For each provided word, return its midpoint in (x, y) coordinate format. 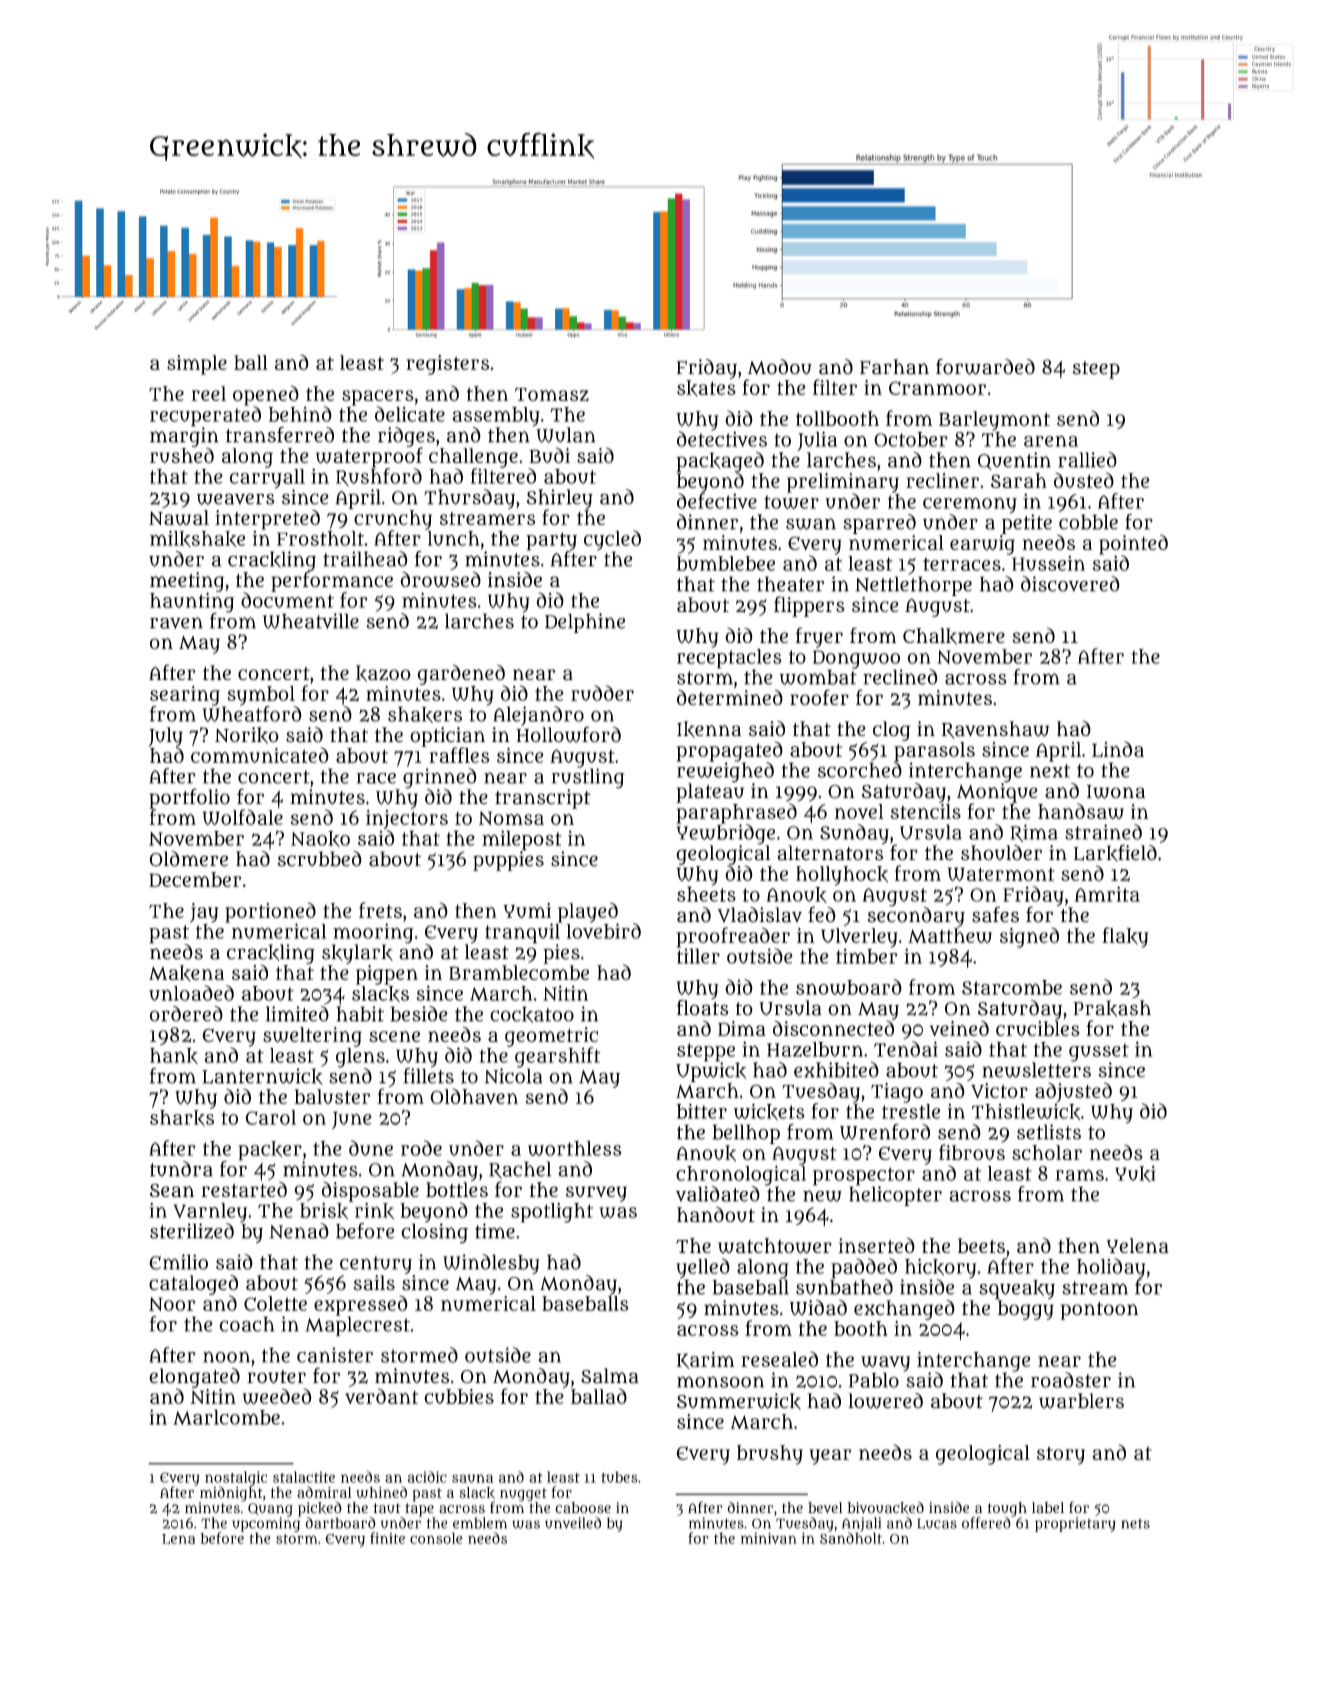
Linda (1118, 749)
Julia (817, 441)
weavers (236, 499)
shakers (425, 714)
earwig (982, 545)
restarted (244, 1189)
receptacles (729, 659)
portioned (270, 912)
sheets (706, 894)
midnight (231, 1494)
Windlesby (491, 1264)
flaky (1125, 937)
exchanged (904, 1310)
